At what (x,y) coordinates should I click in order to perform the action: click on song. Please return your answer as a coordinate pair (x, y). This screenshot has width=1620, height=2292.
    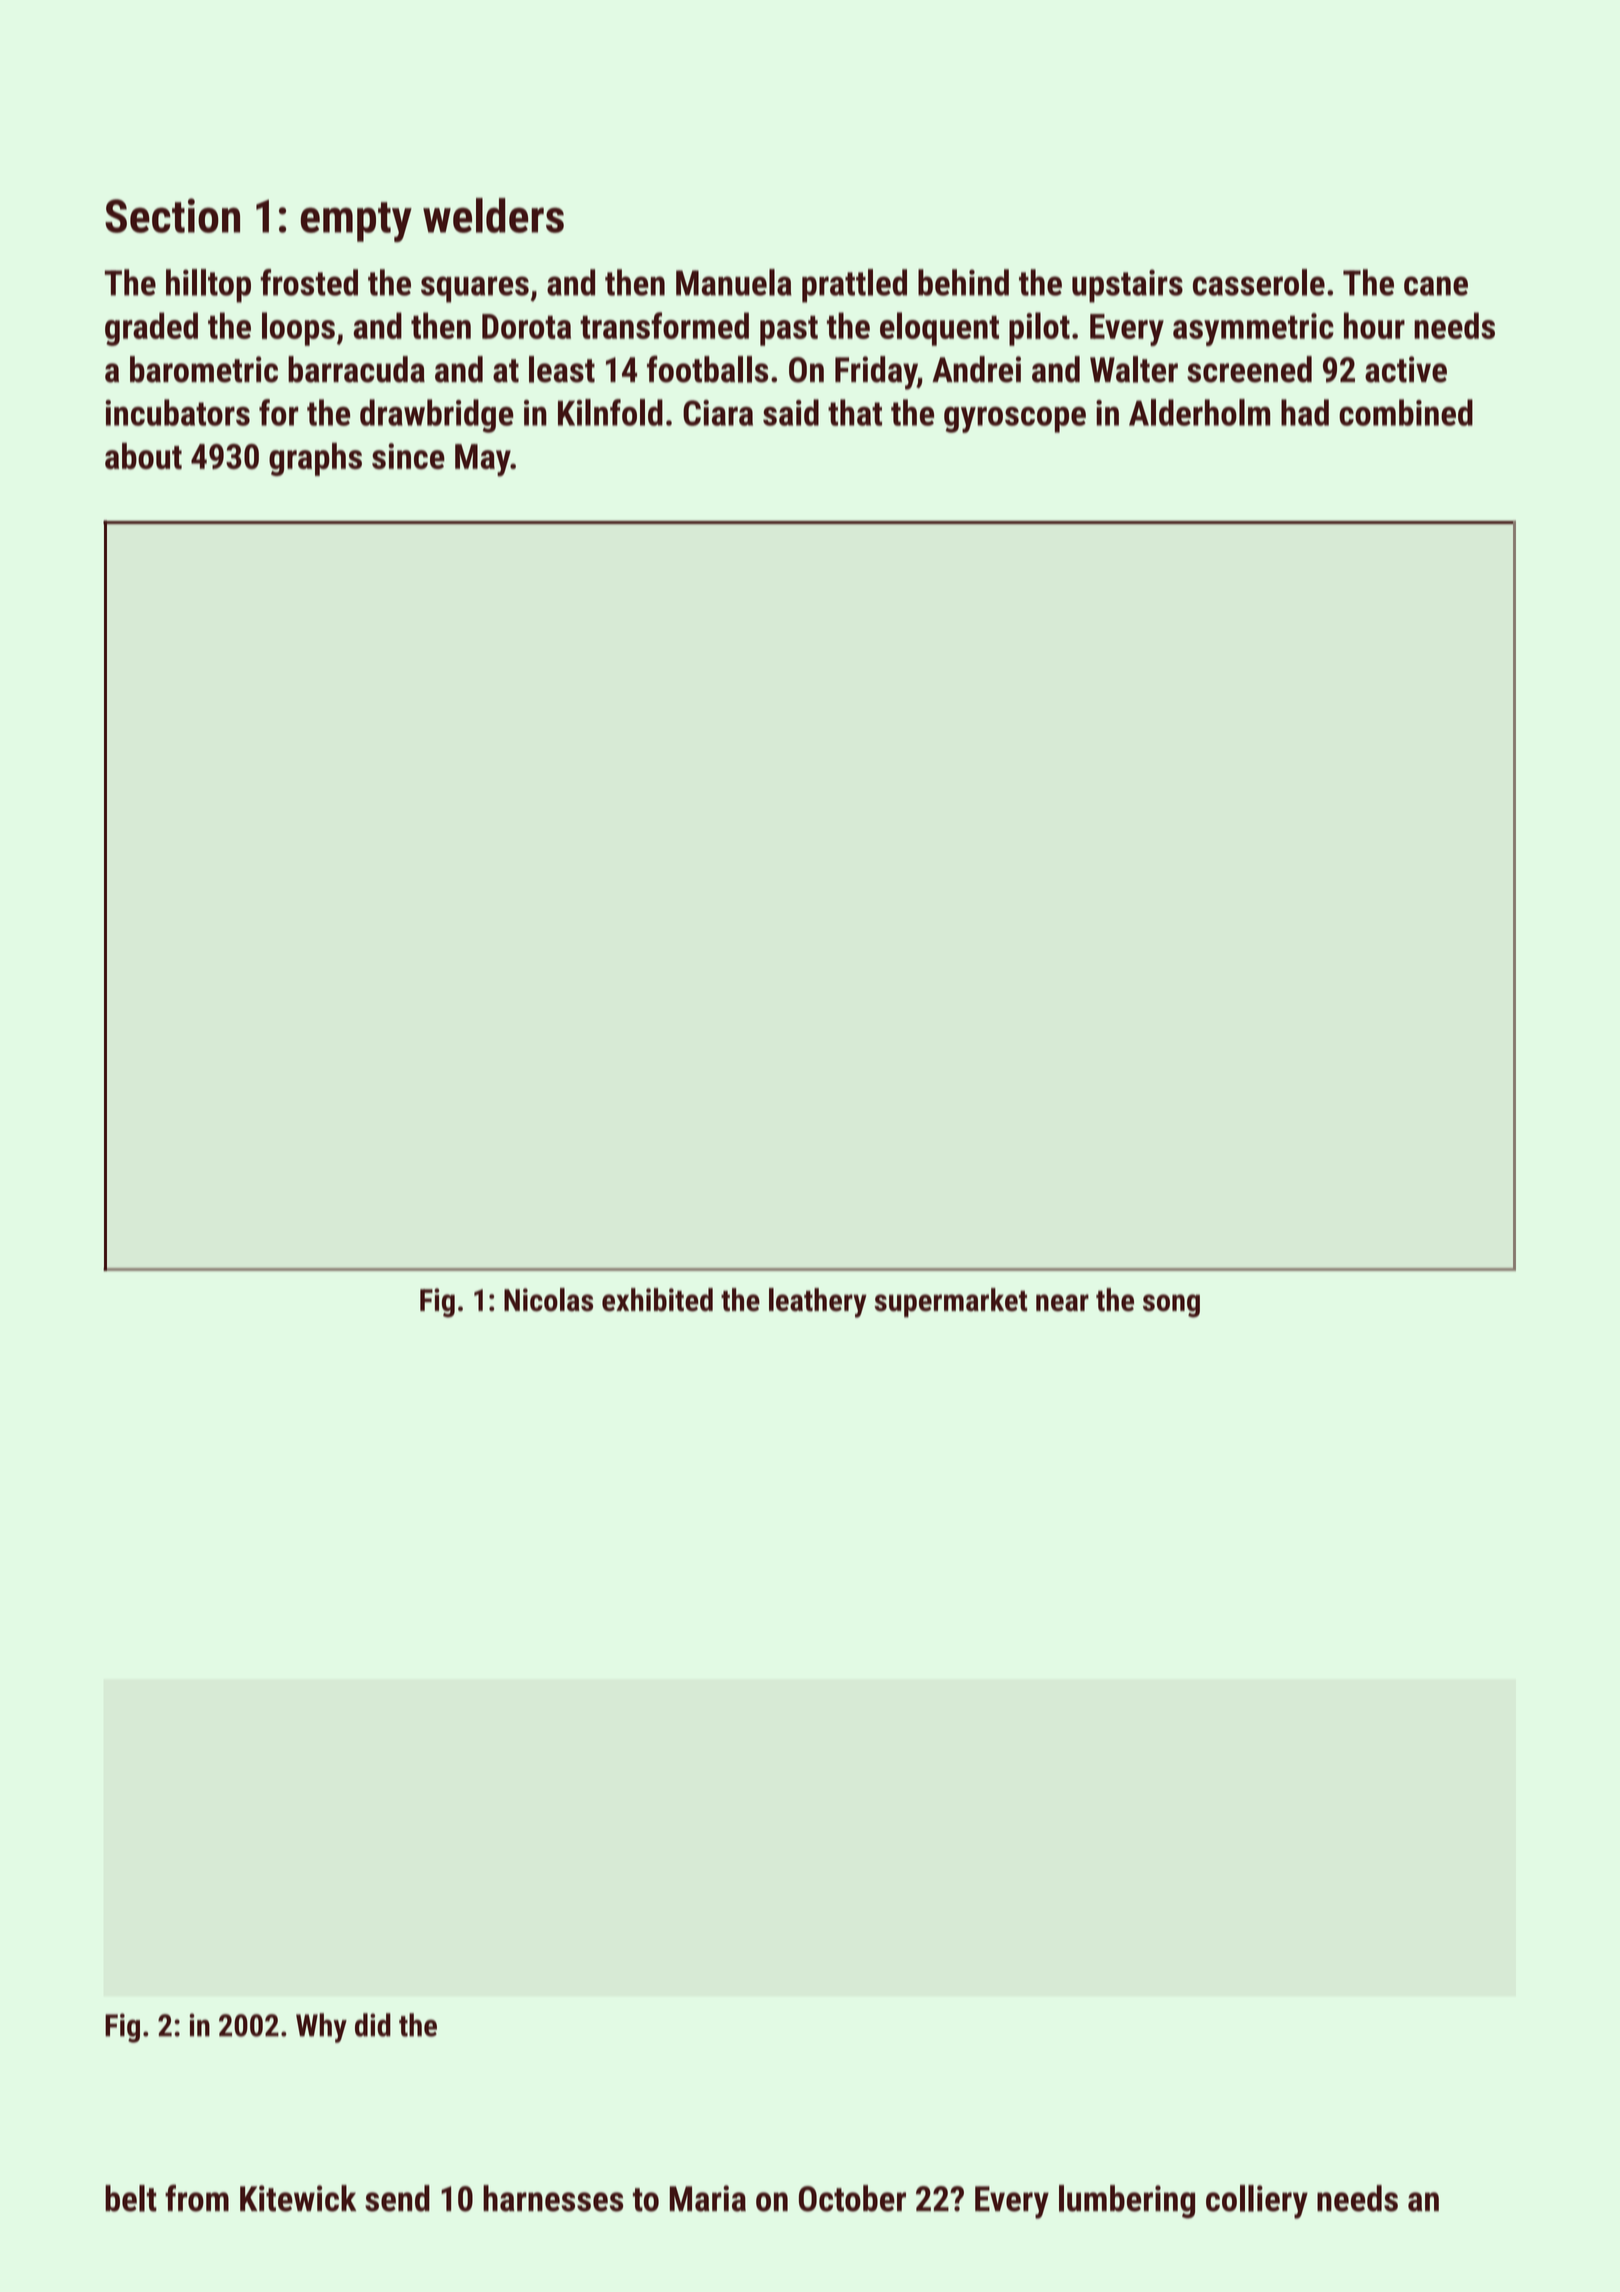
    Looking at the image, I should click on (1171, 1306).
